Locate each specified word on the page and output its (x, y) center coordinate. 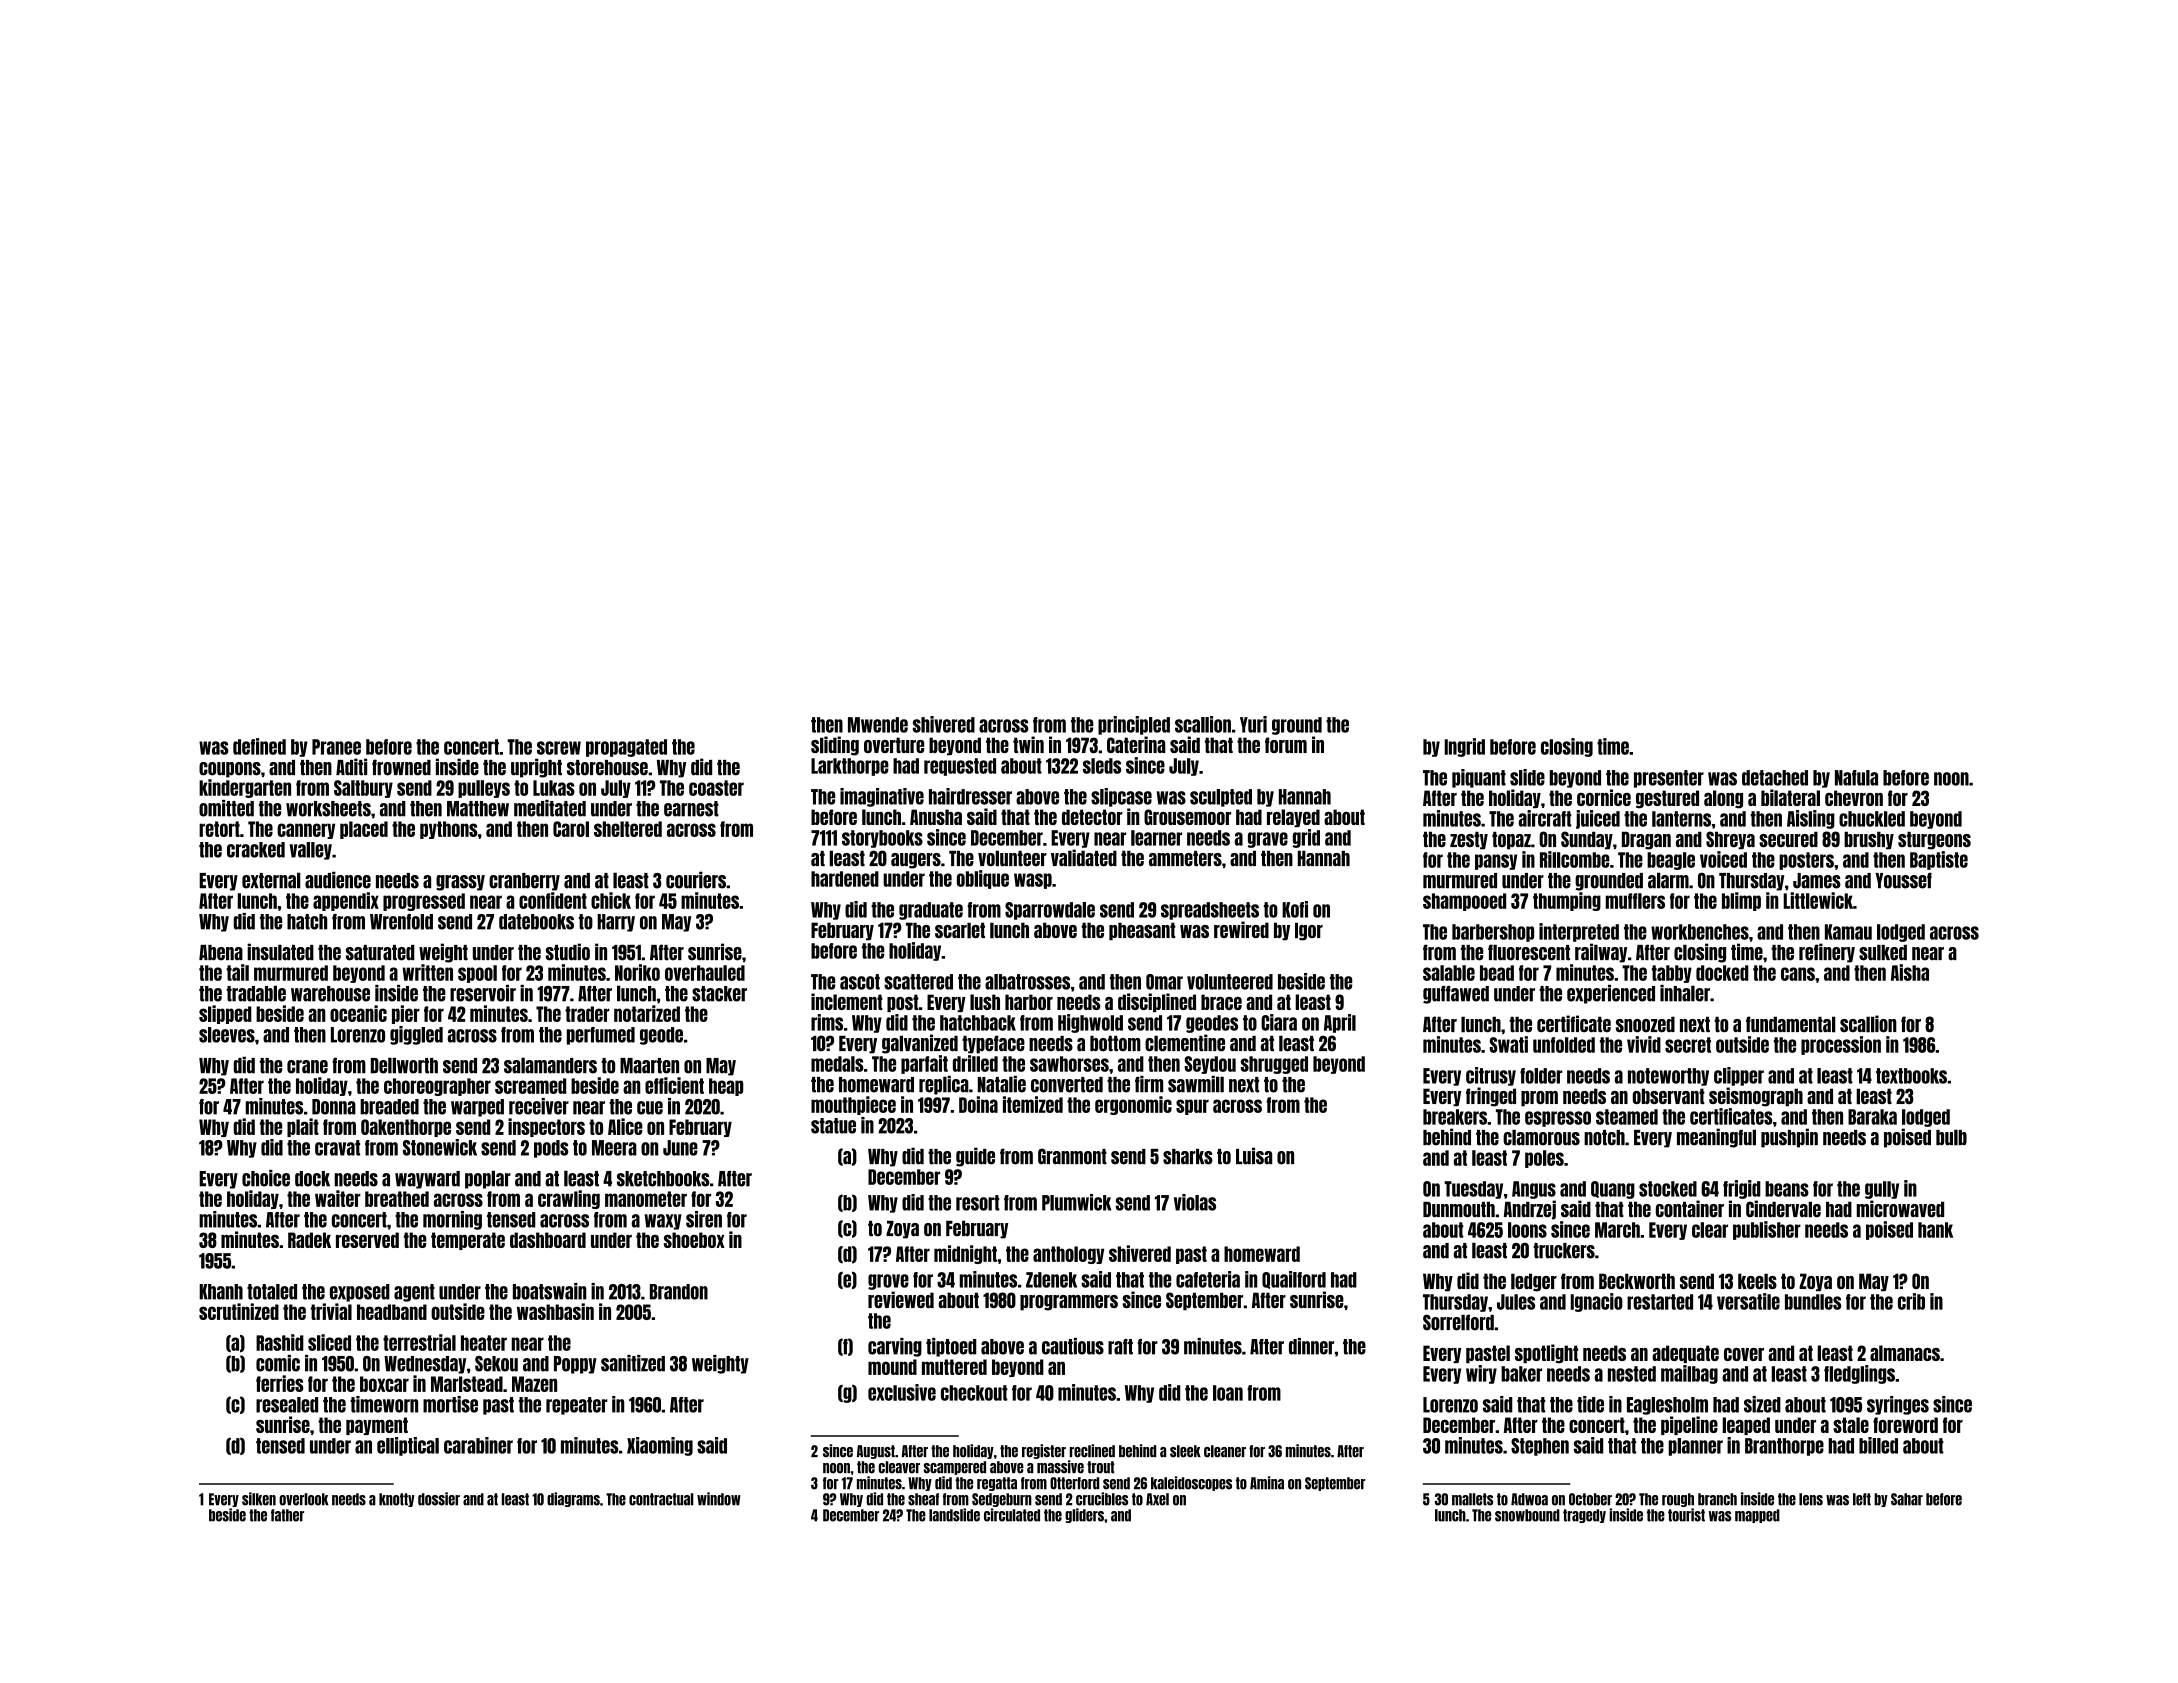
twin (1028, 744)
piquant (1479, 778)
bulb (1951, 1137)
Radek (309, 1240)
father (287, 1515)
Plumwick (1076, 1202)
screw (559, 748)
